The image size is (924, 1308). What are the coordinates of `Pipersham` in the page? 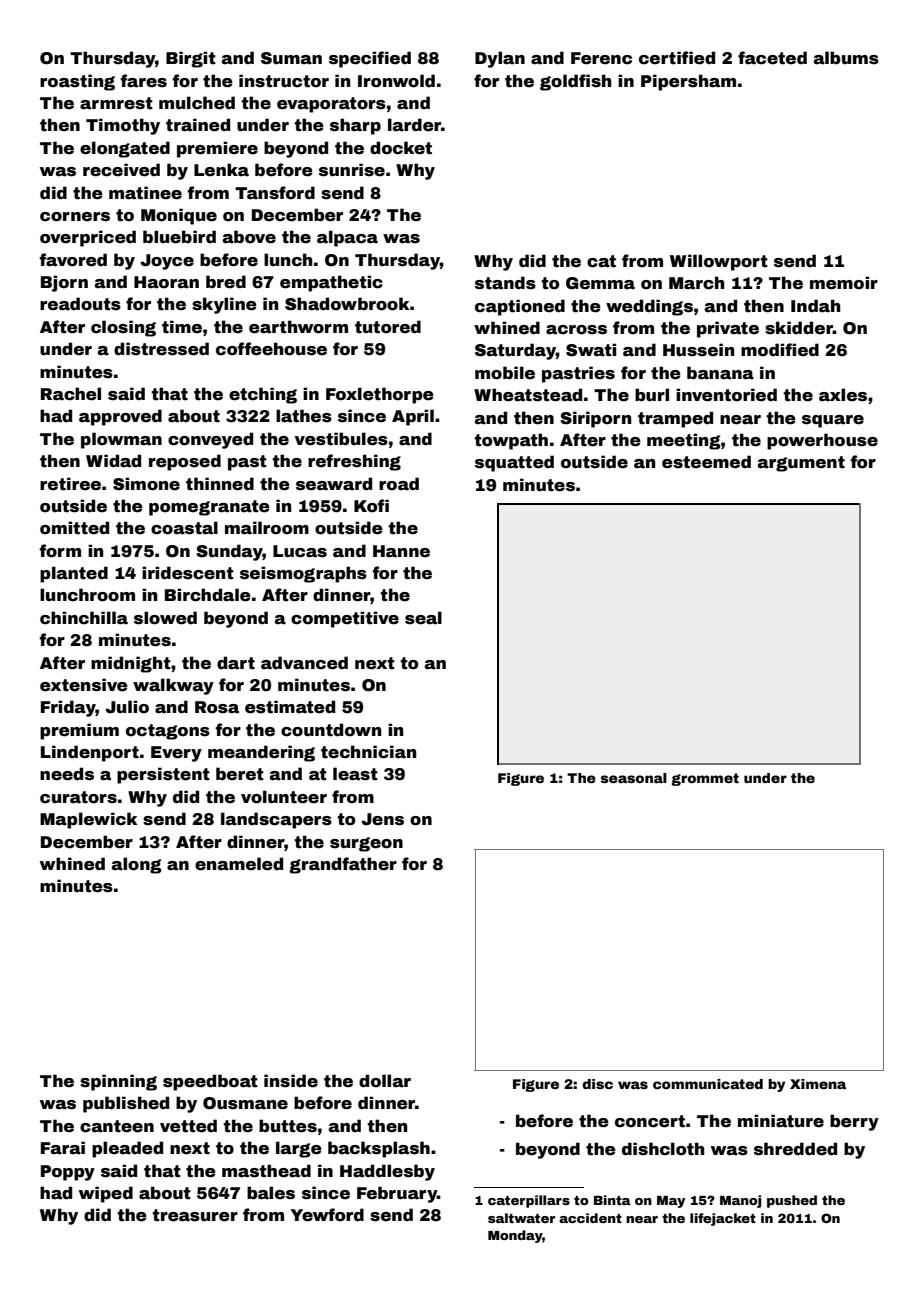 It's located at (688, 82).
